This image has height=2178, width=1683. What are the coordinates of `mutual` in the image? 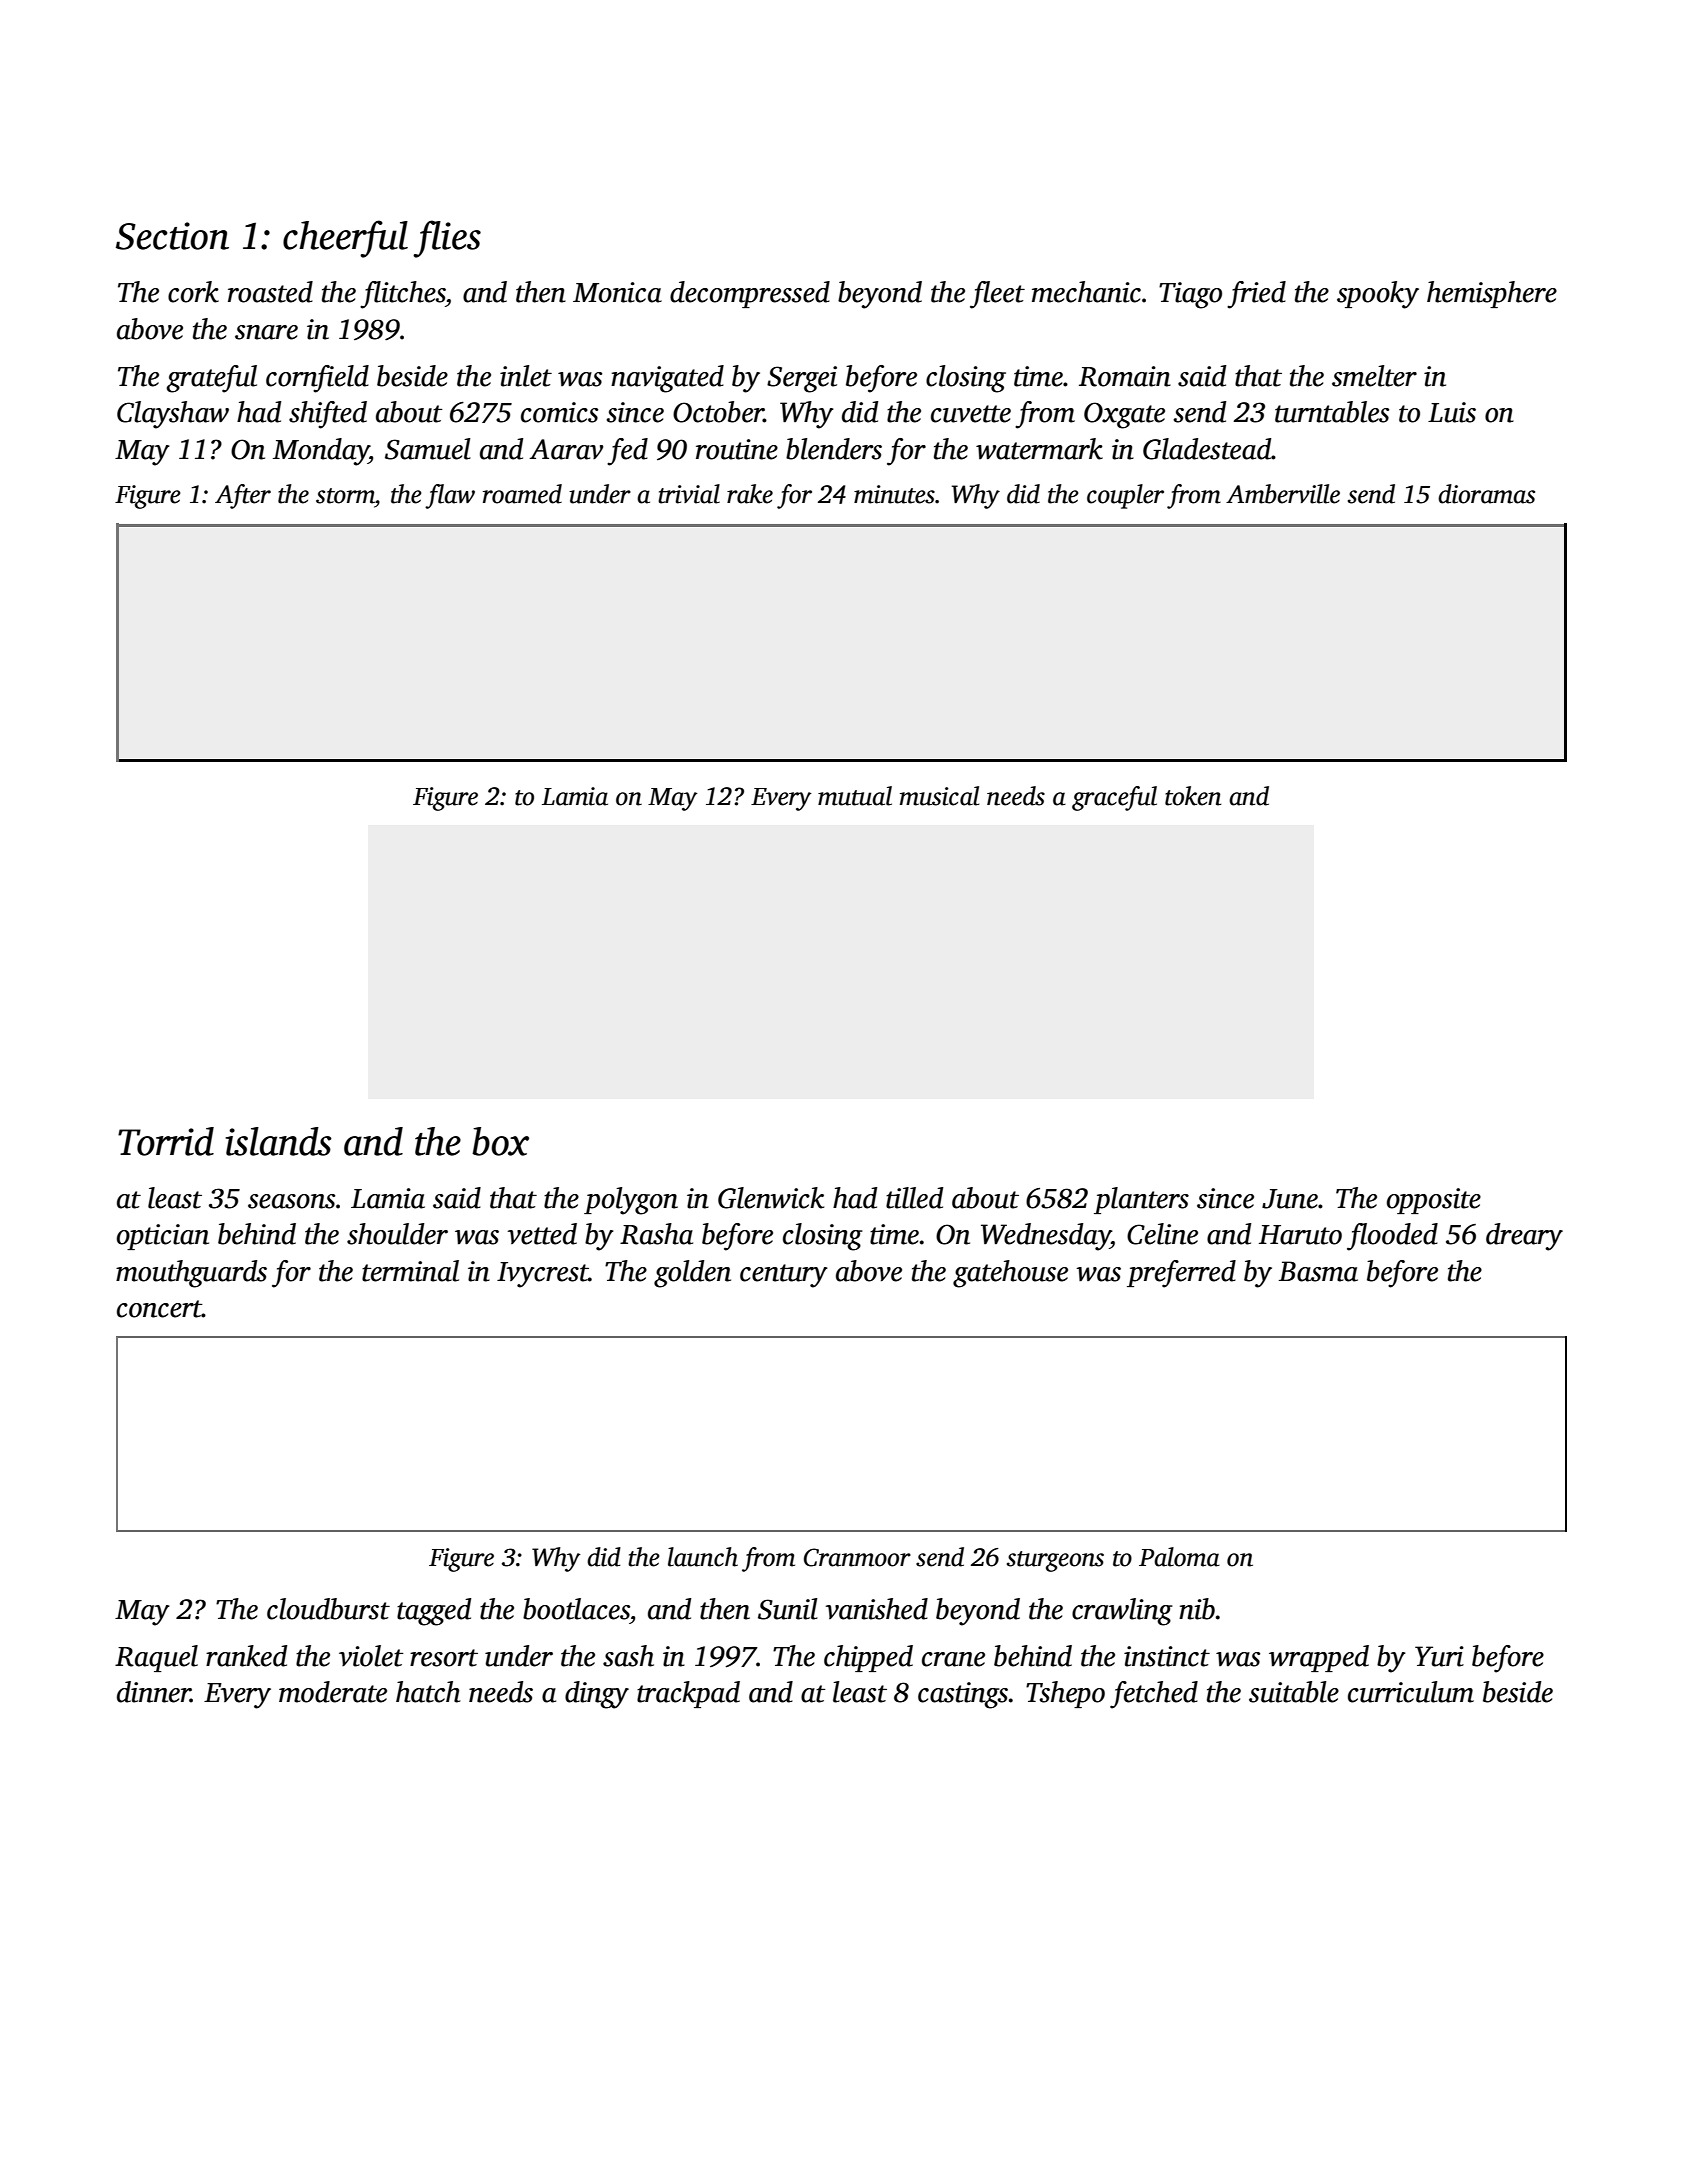 It's located at (855, 796).
